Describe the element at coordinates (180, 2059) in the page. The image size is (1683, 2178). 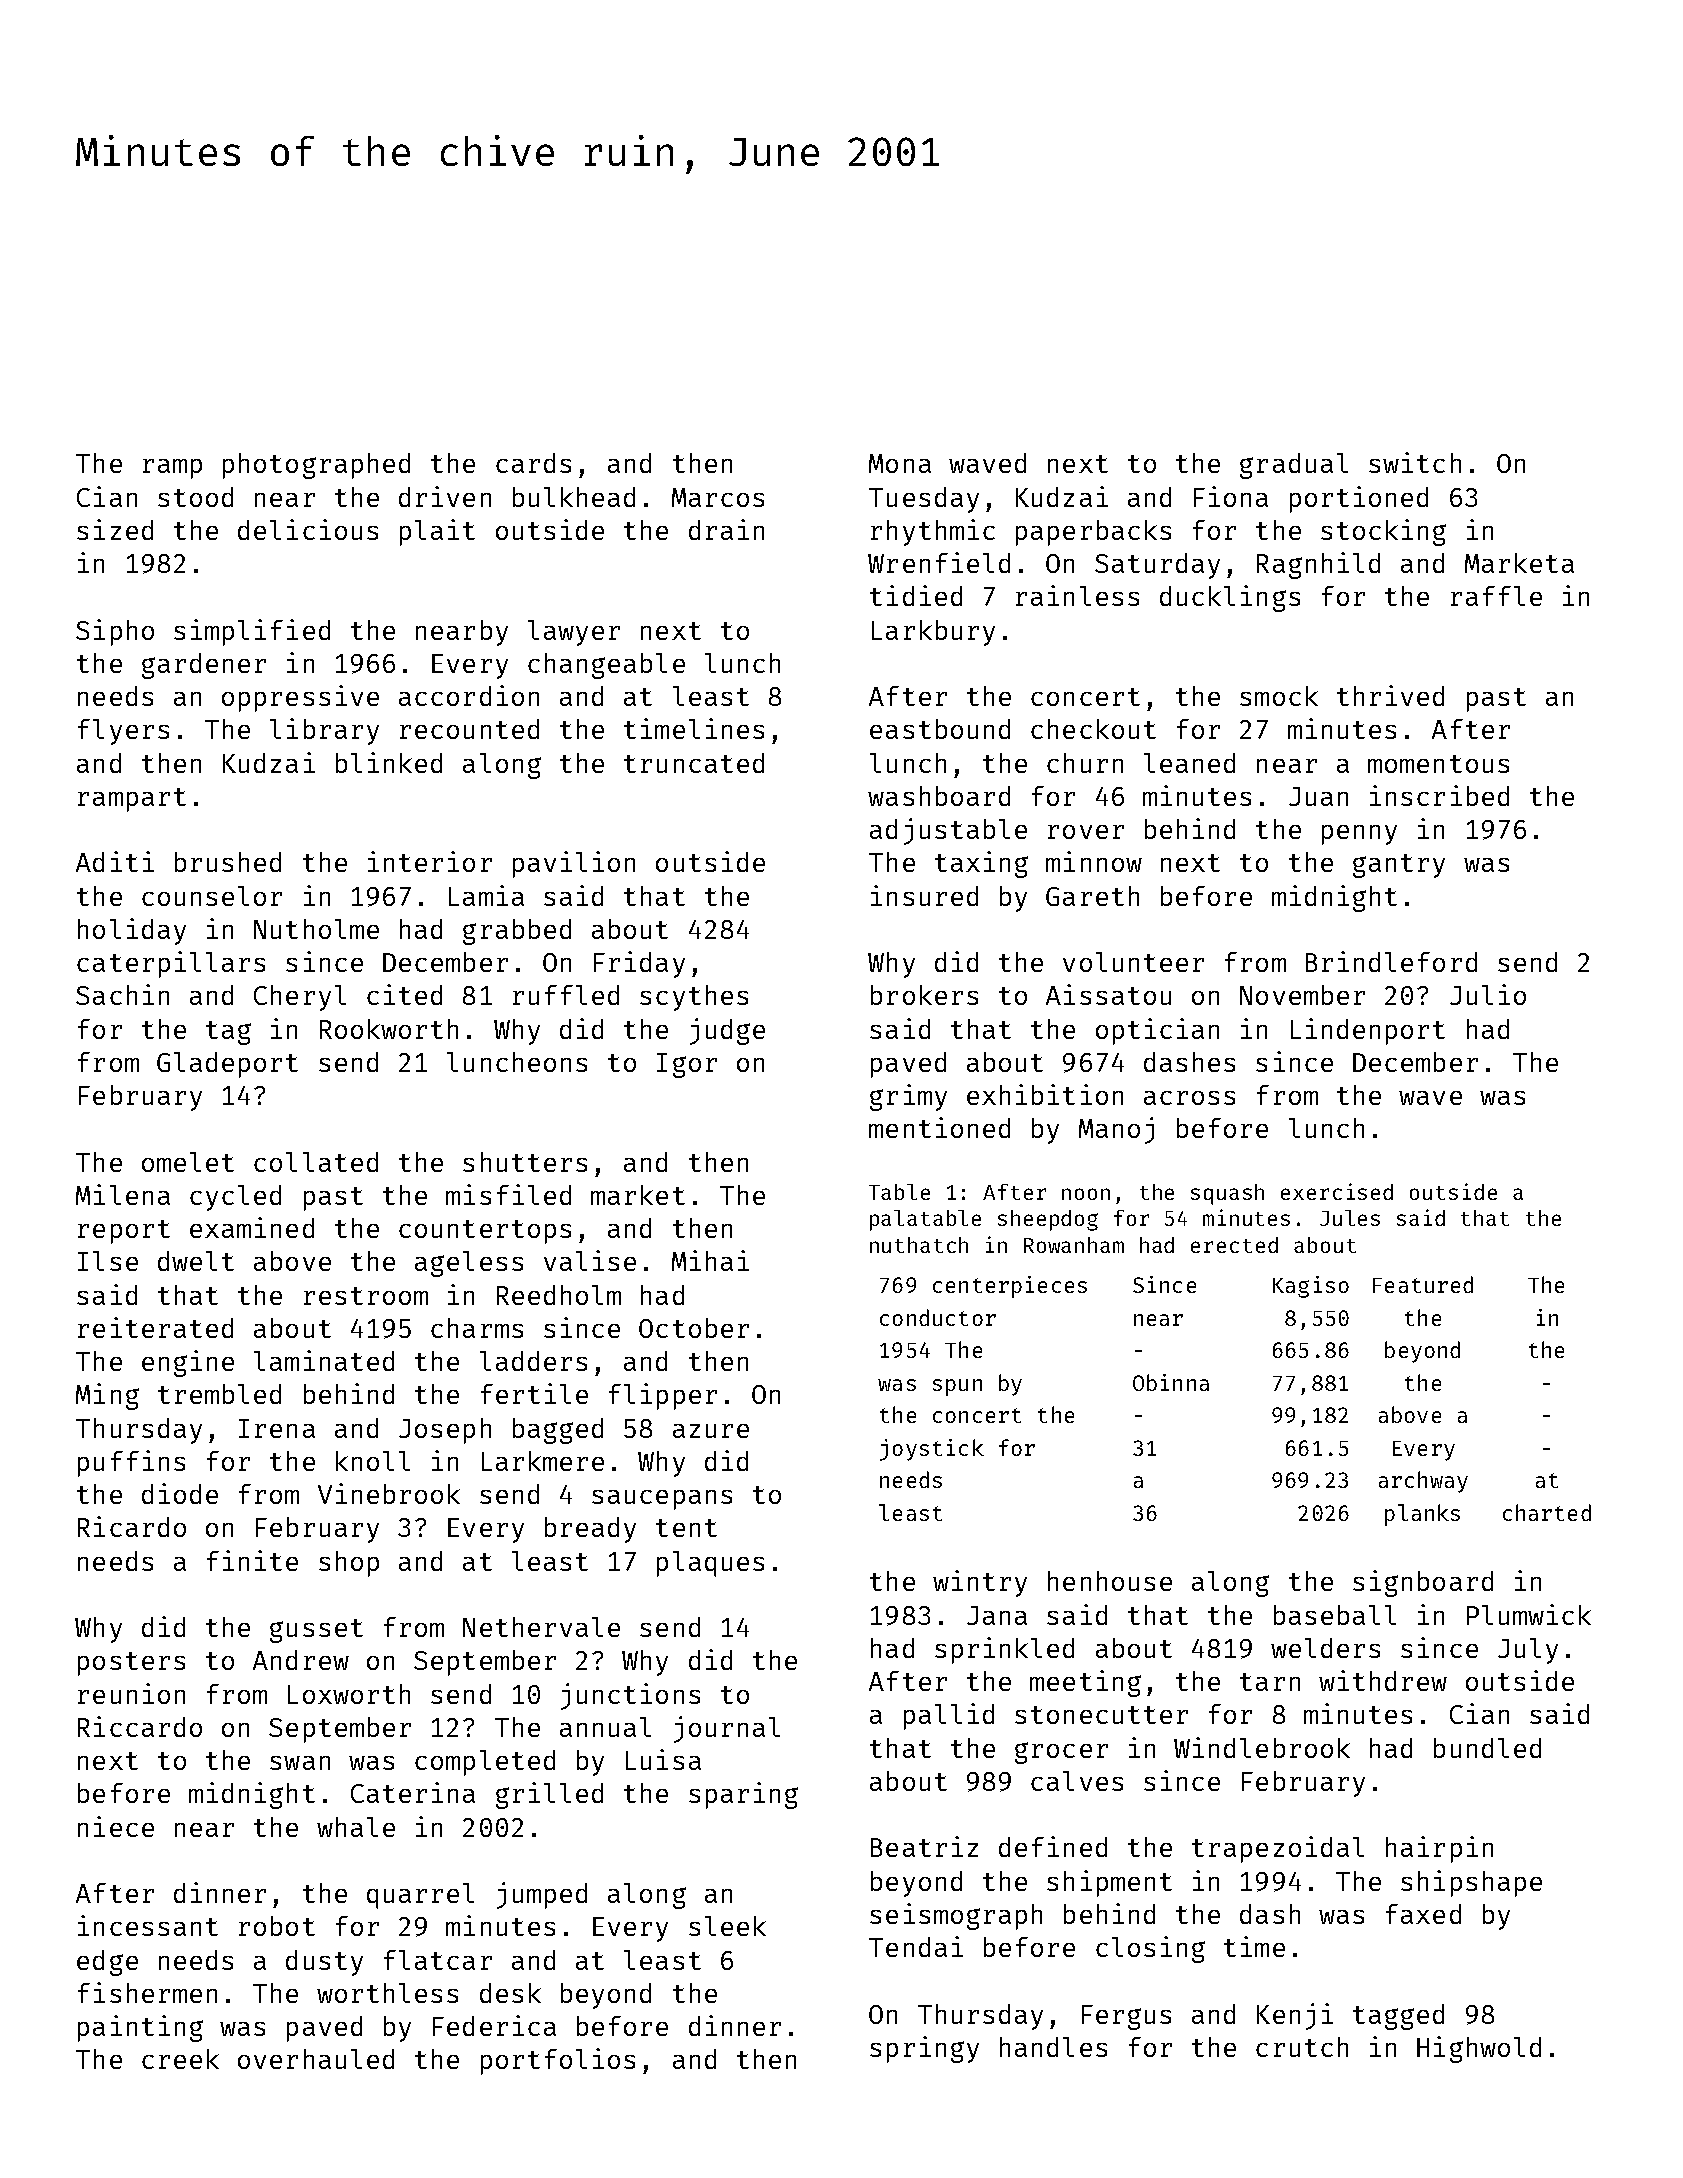
I see `creek` at that location.
